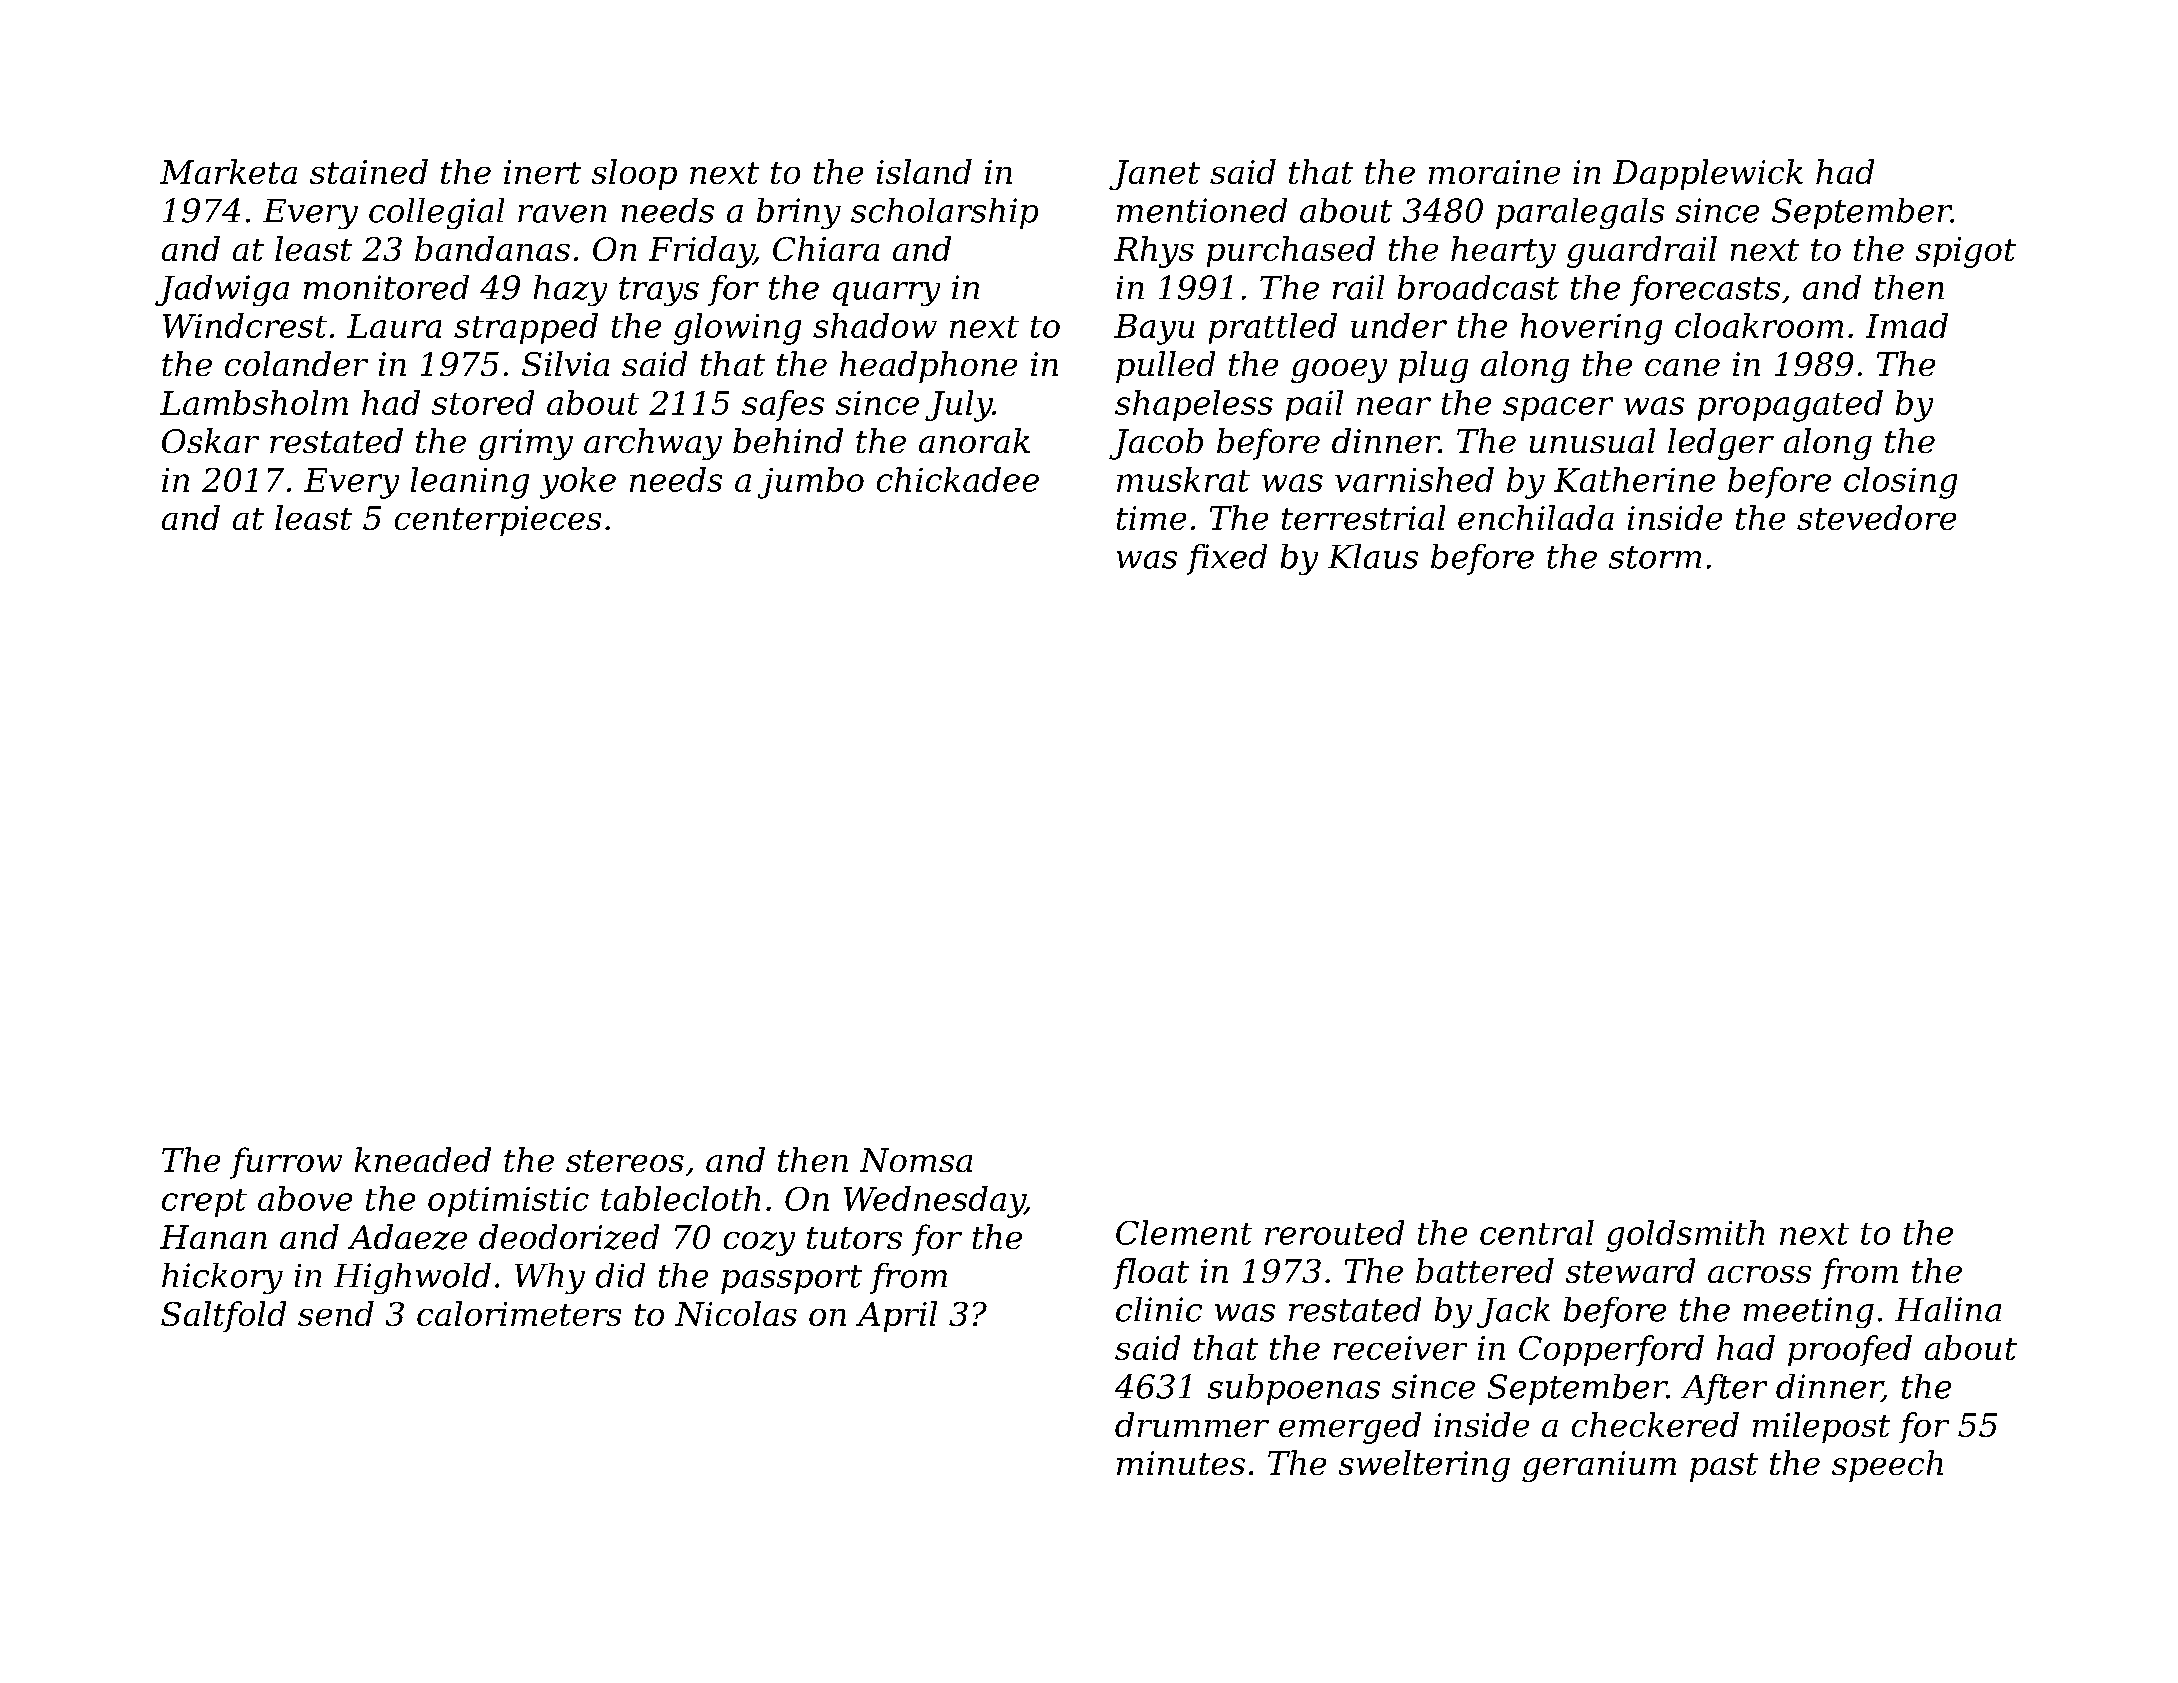 Image resolution: width=2178 pixels, height=1683 pixels. I want to click on moraine, so click(1494, 172).
